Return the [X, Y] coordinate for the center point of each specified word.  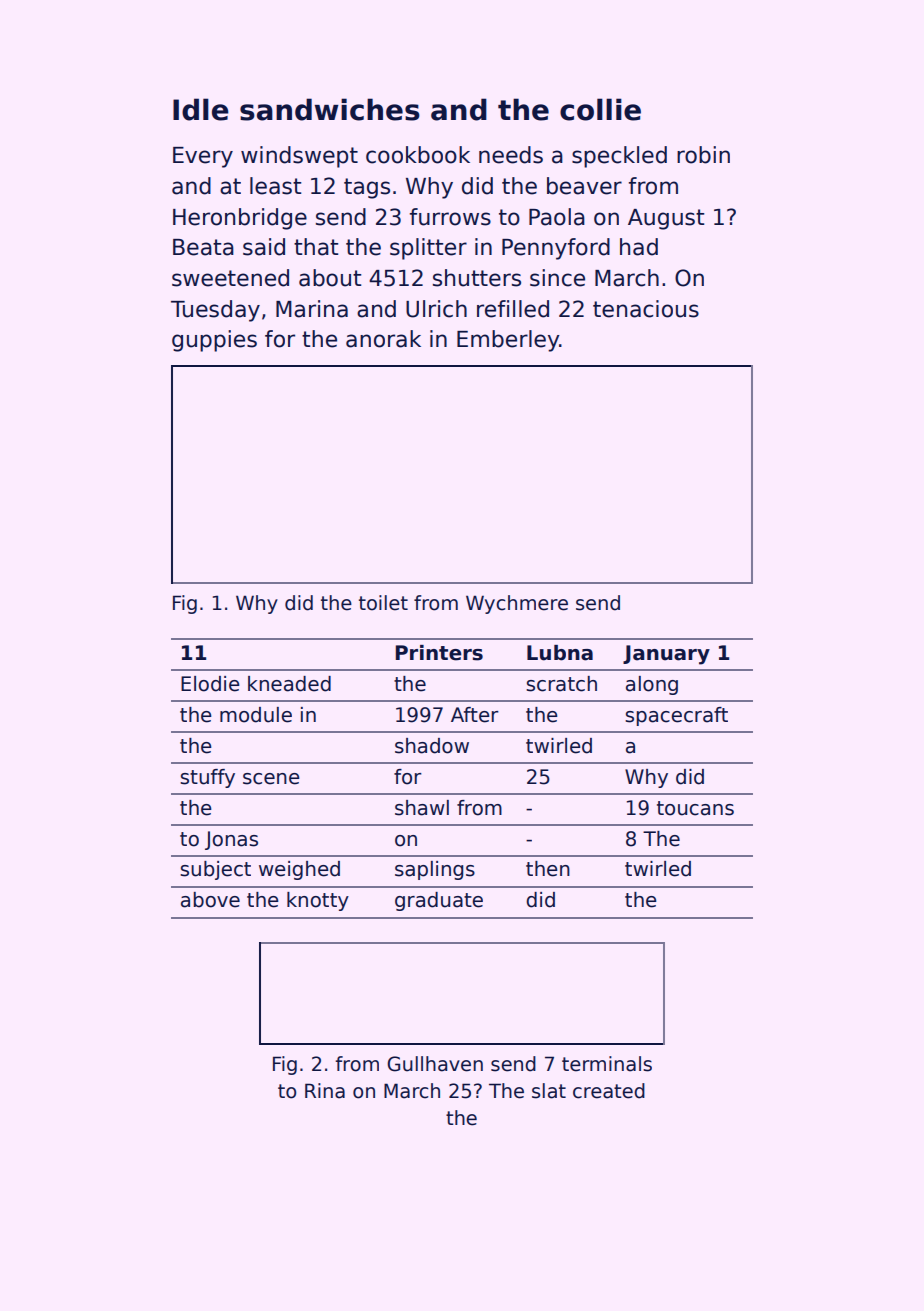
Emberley [508, 341]
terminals [607, 1064]
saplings [435, 870]
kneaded [289, 684]
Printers [439, 653]
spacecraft [676, 716]
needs [511, 155]
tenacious [646, 309]
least [276, 186]
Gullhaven [435, 1064]
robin [703, 155]
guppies [214, 341]
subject [215, 870]
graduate [439, 901]
